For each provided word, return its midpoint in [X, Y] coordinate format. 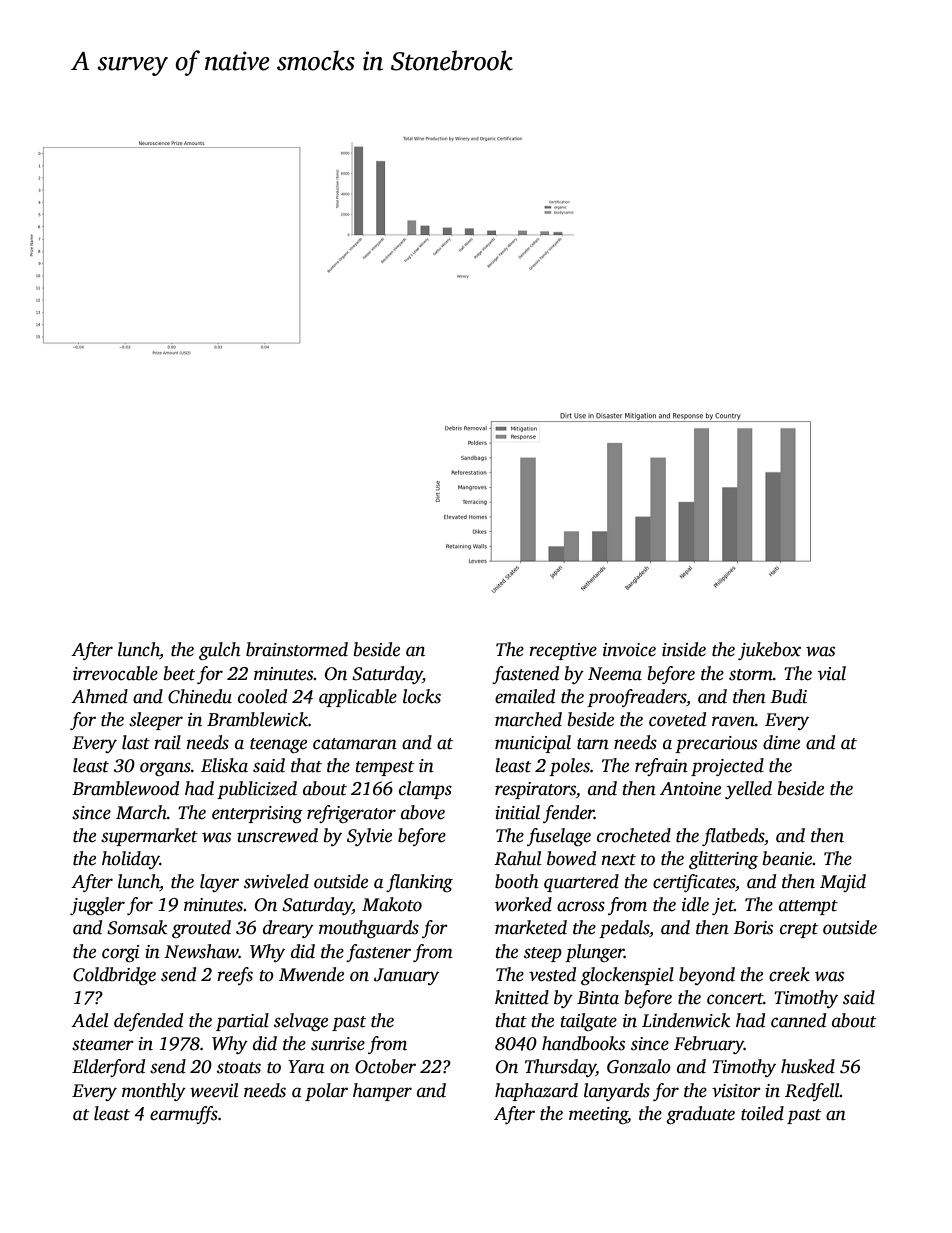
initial [517, 812]
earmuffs [184, 1115]
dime [781, 742]
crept [799, 930]
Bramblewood [125, 788]
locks [422, 696]
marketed [531, 927]
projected [727, 767]
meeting [598, 1115]
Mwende [311, 974]
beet [179, 673]
